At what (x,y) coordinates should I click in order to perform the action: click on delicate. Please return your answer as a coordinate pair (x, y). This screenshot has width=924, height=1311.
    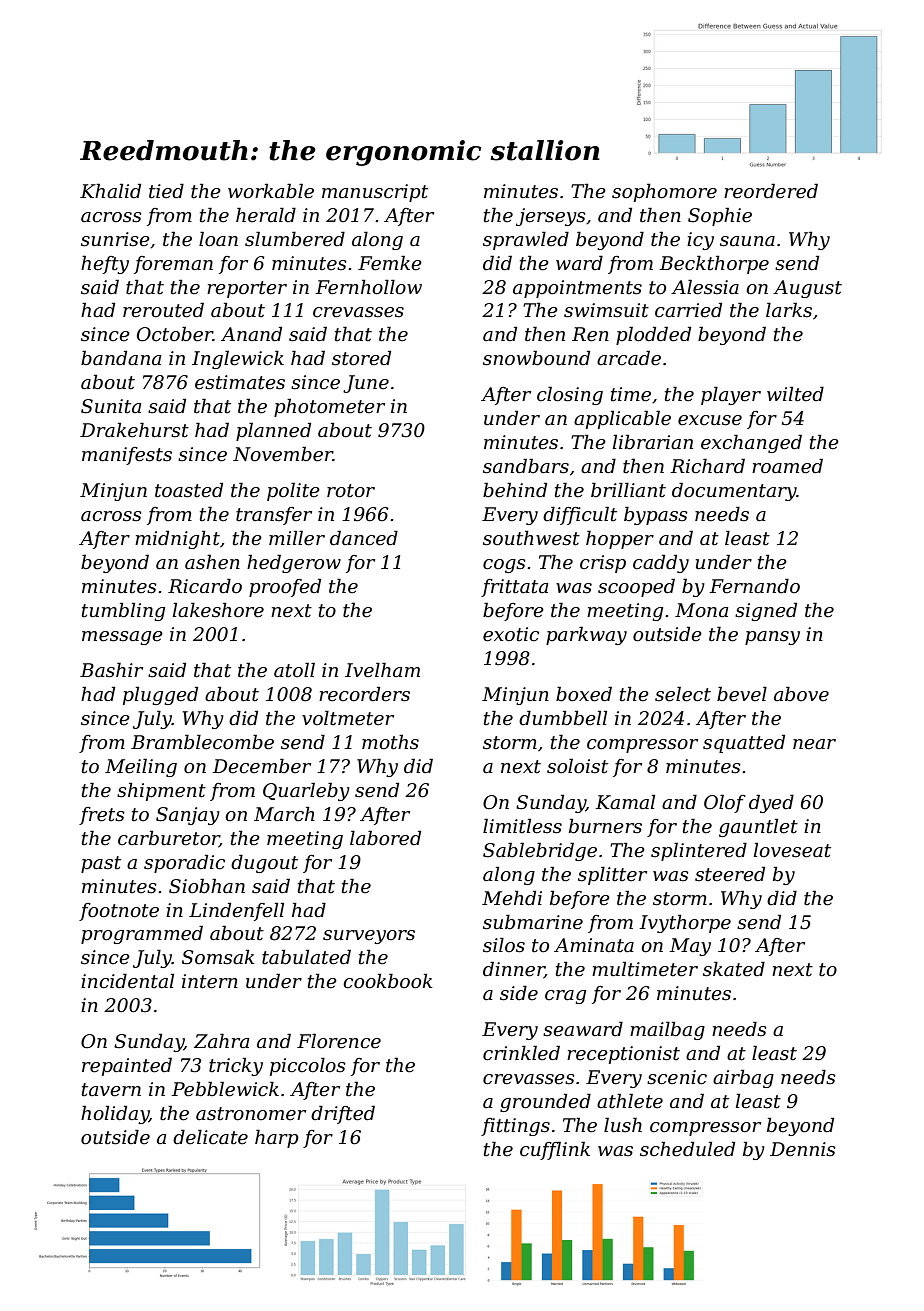
    Looking at the image, I should click on (210, 1137).
